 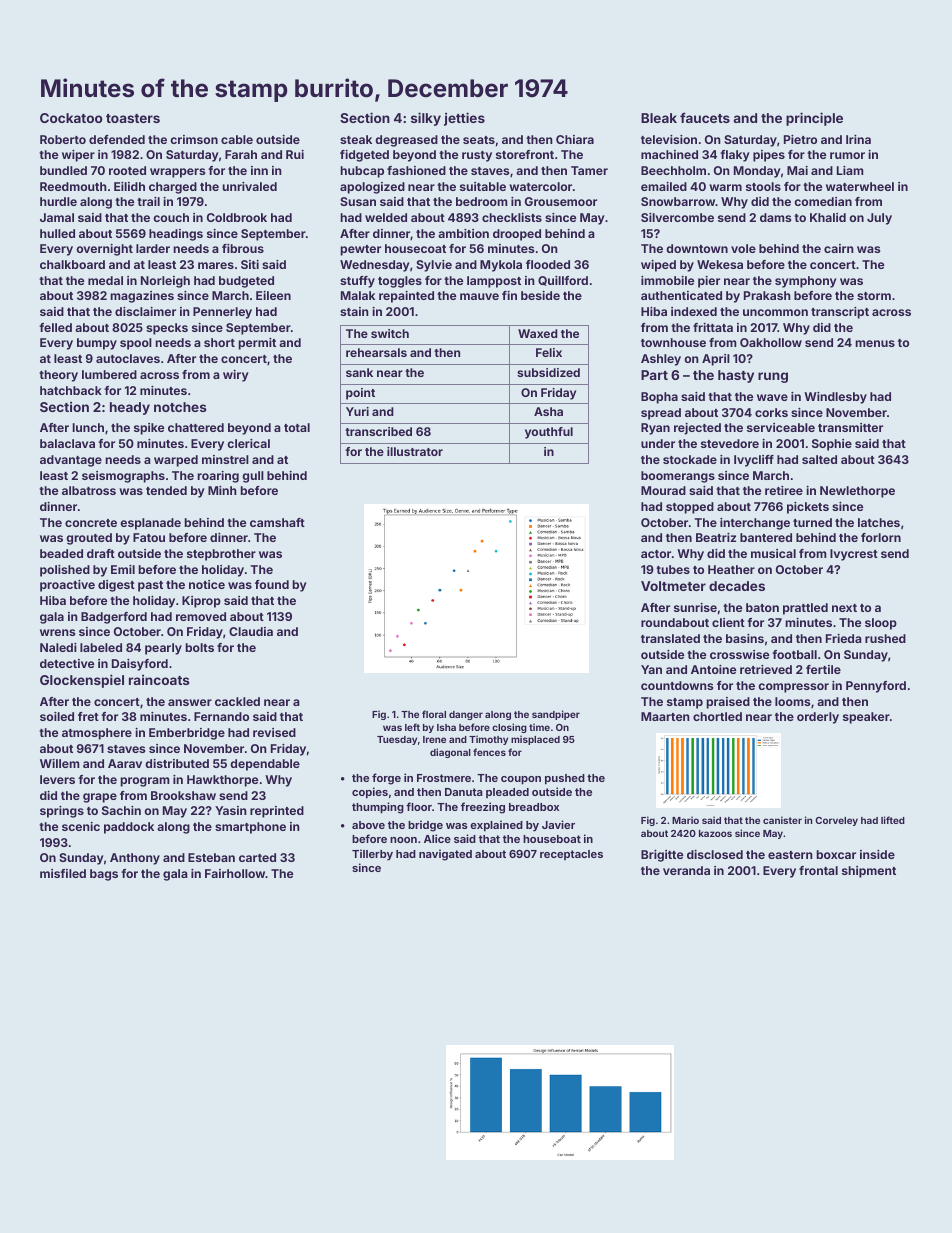 I want to click on short, so click(x=219, y=342).
